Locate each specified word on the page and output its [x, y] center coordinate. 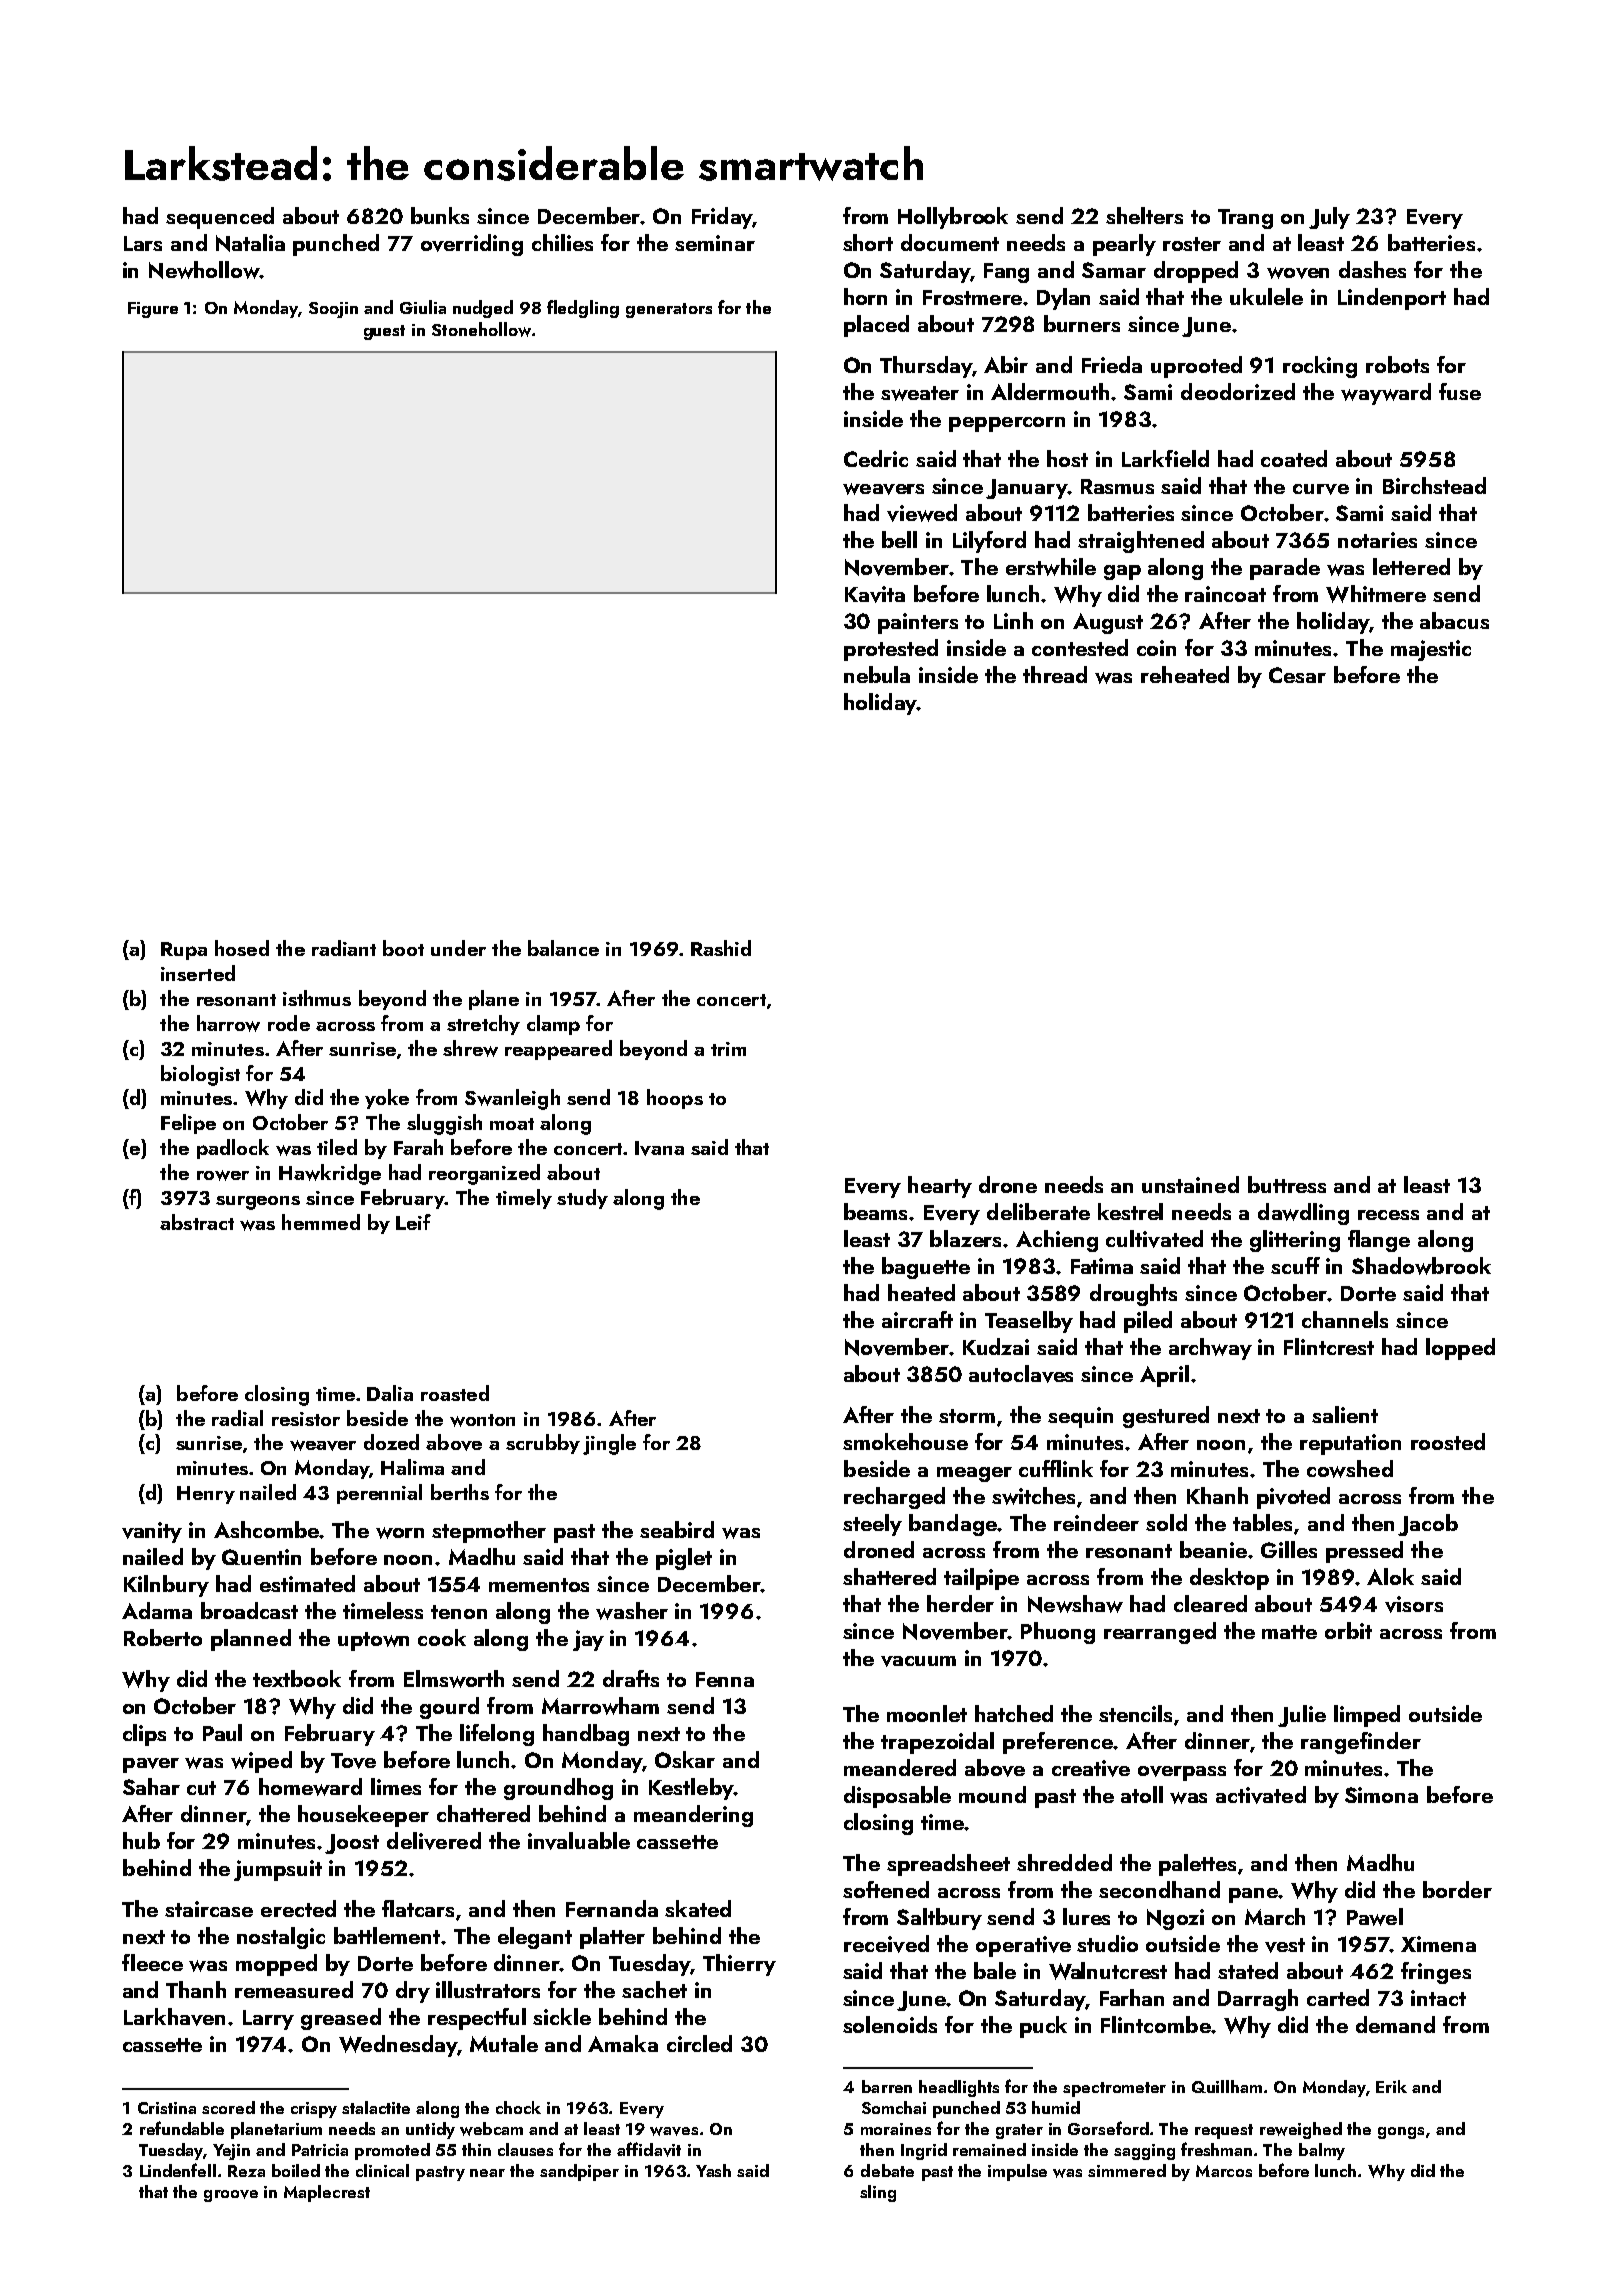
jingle [609, 1444]
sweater [920, 393]
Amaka [623, 2043]
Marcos [1224, 2171]
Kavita [875, 594]
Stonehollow [481, 329]
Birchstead [1434, 485]
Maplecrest [327, 2193]
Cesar [1297, 675]
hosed [242, 948]
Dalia [390, 1393]
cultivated [1154, 1239]
